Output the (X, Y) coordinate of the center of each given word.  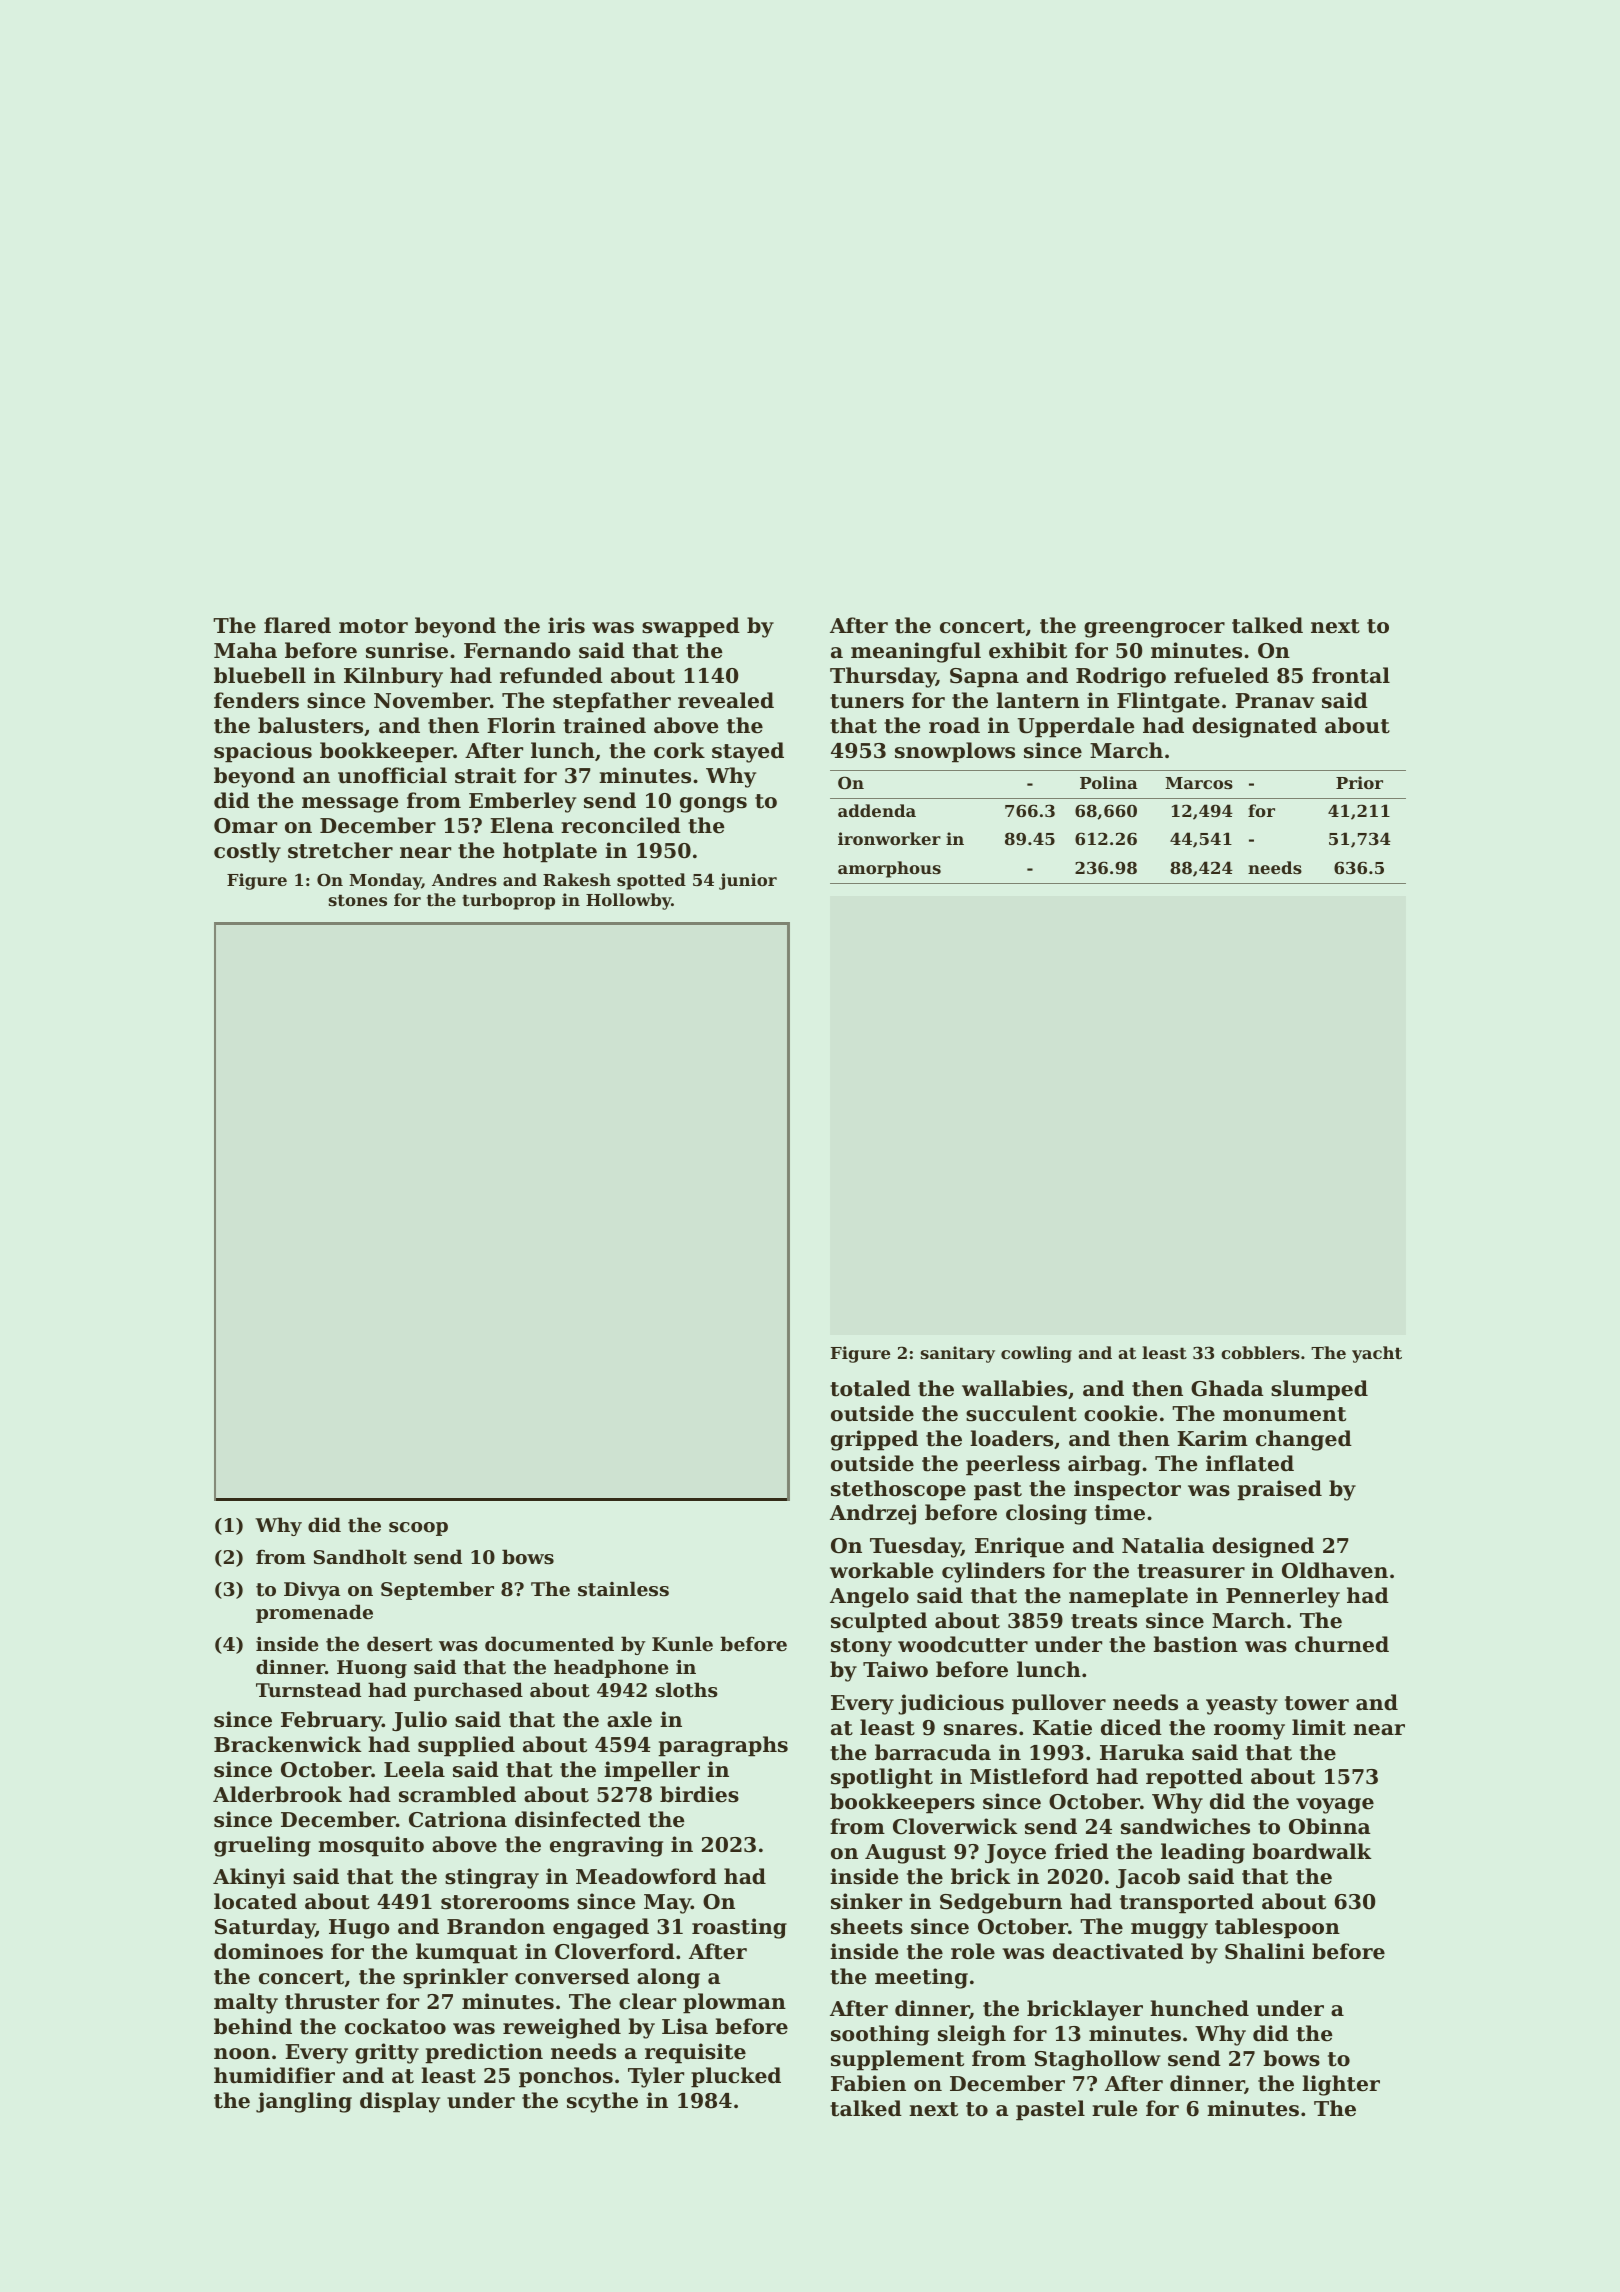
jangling (304, 2102)
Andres (464, 879)
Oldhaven (1335, 1570)
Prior (1359, 782)
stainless (623, 1589)
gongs (713, 805)
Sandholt (360, 1557)
